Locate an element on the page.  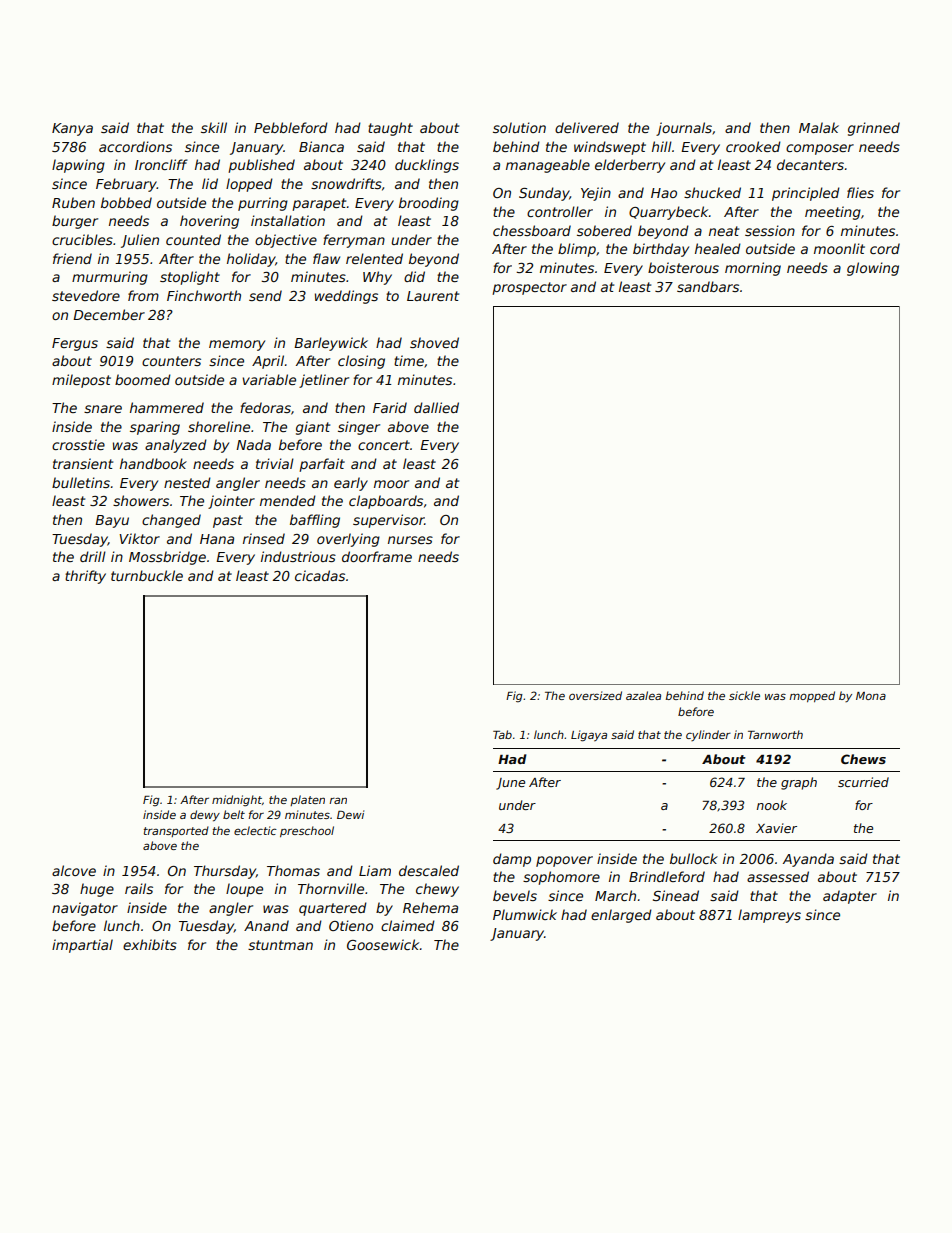
skill is located at coordinates (214, 127).
